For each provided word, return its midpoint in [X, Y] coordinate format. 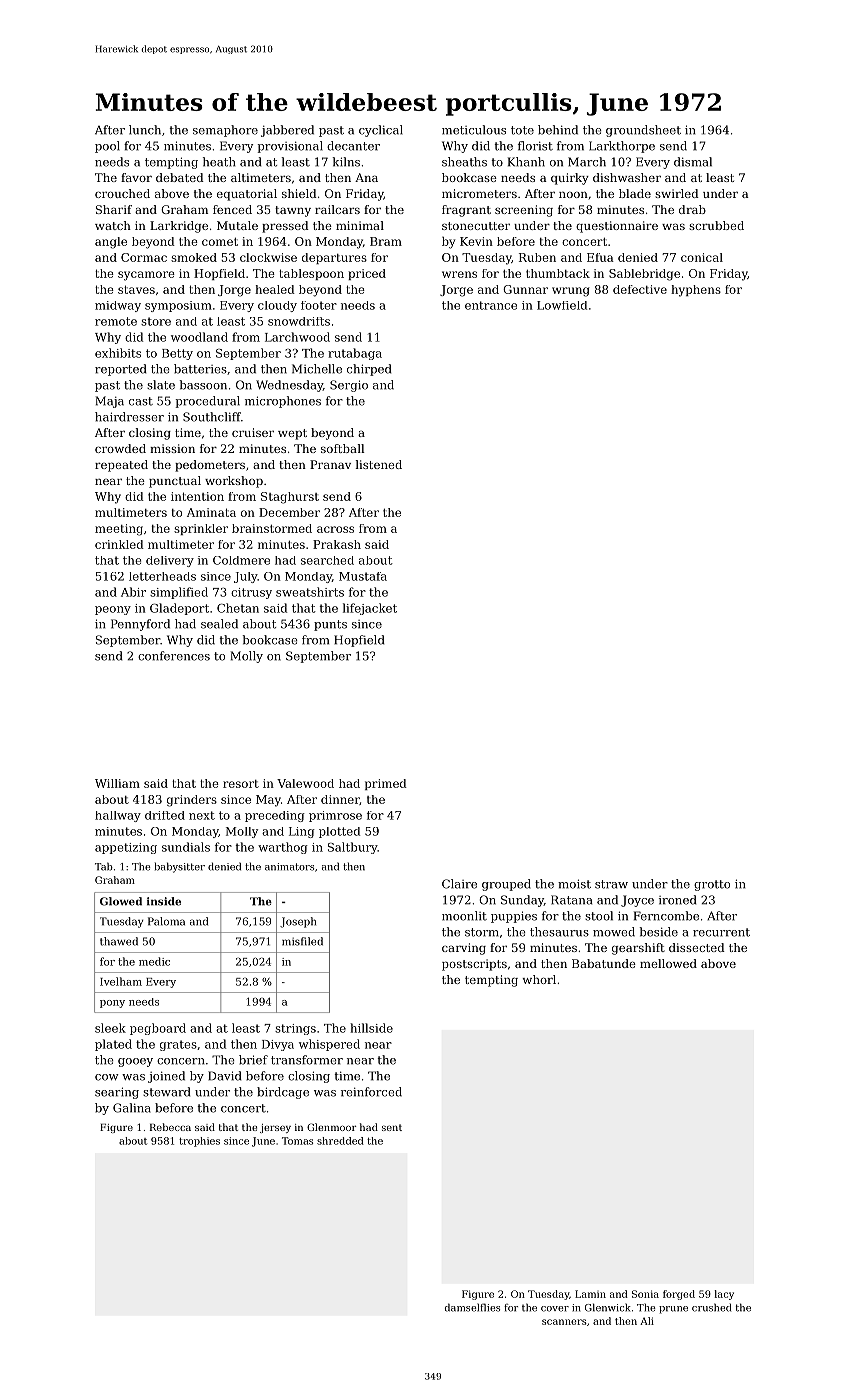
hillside [371, 1028]
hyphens [696, 291]
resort [241, 784]
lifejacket [370, 609]
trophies [199, 1142]
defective [640, 289]
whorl [539, 979]
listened [379, 464]
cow [107, 1077]
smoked [194, 257]
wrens [459, 274]
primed [386, 784]
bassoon [203, 385]
